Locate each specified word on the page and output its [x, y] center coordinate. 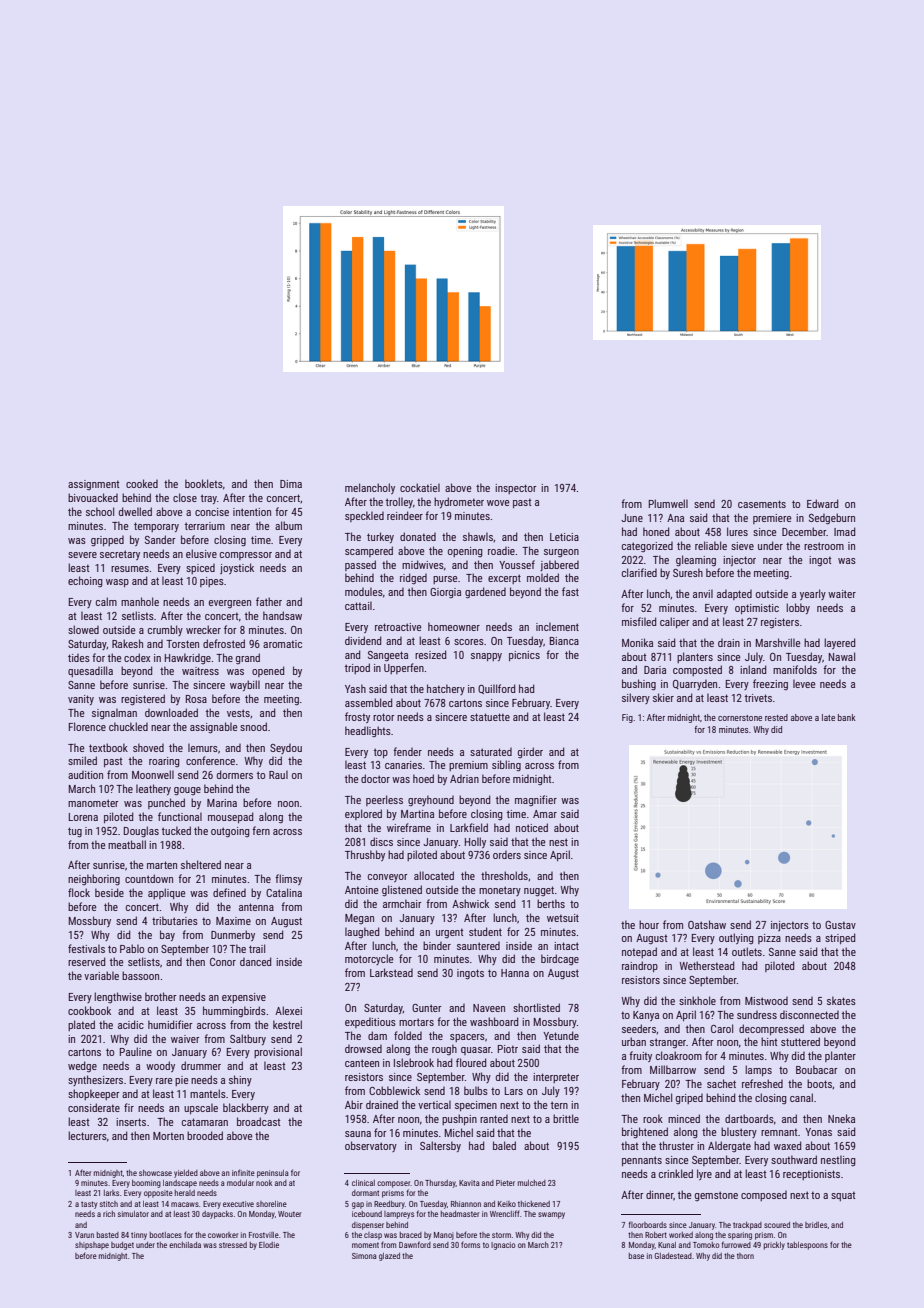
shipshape [92, 1246]
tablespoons [807, 1246]
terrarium [205, 526]
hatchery [446, 689]
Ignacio [503, 1246]
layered [840, 643]
